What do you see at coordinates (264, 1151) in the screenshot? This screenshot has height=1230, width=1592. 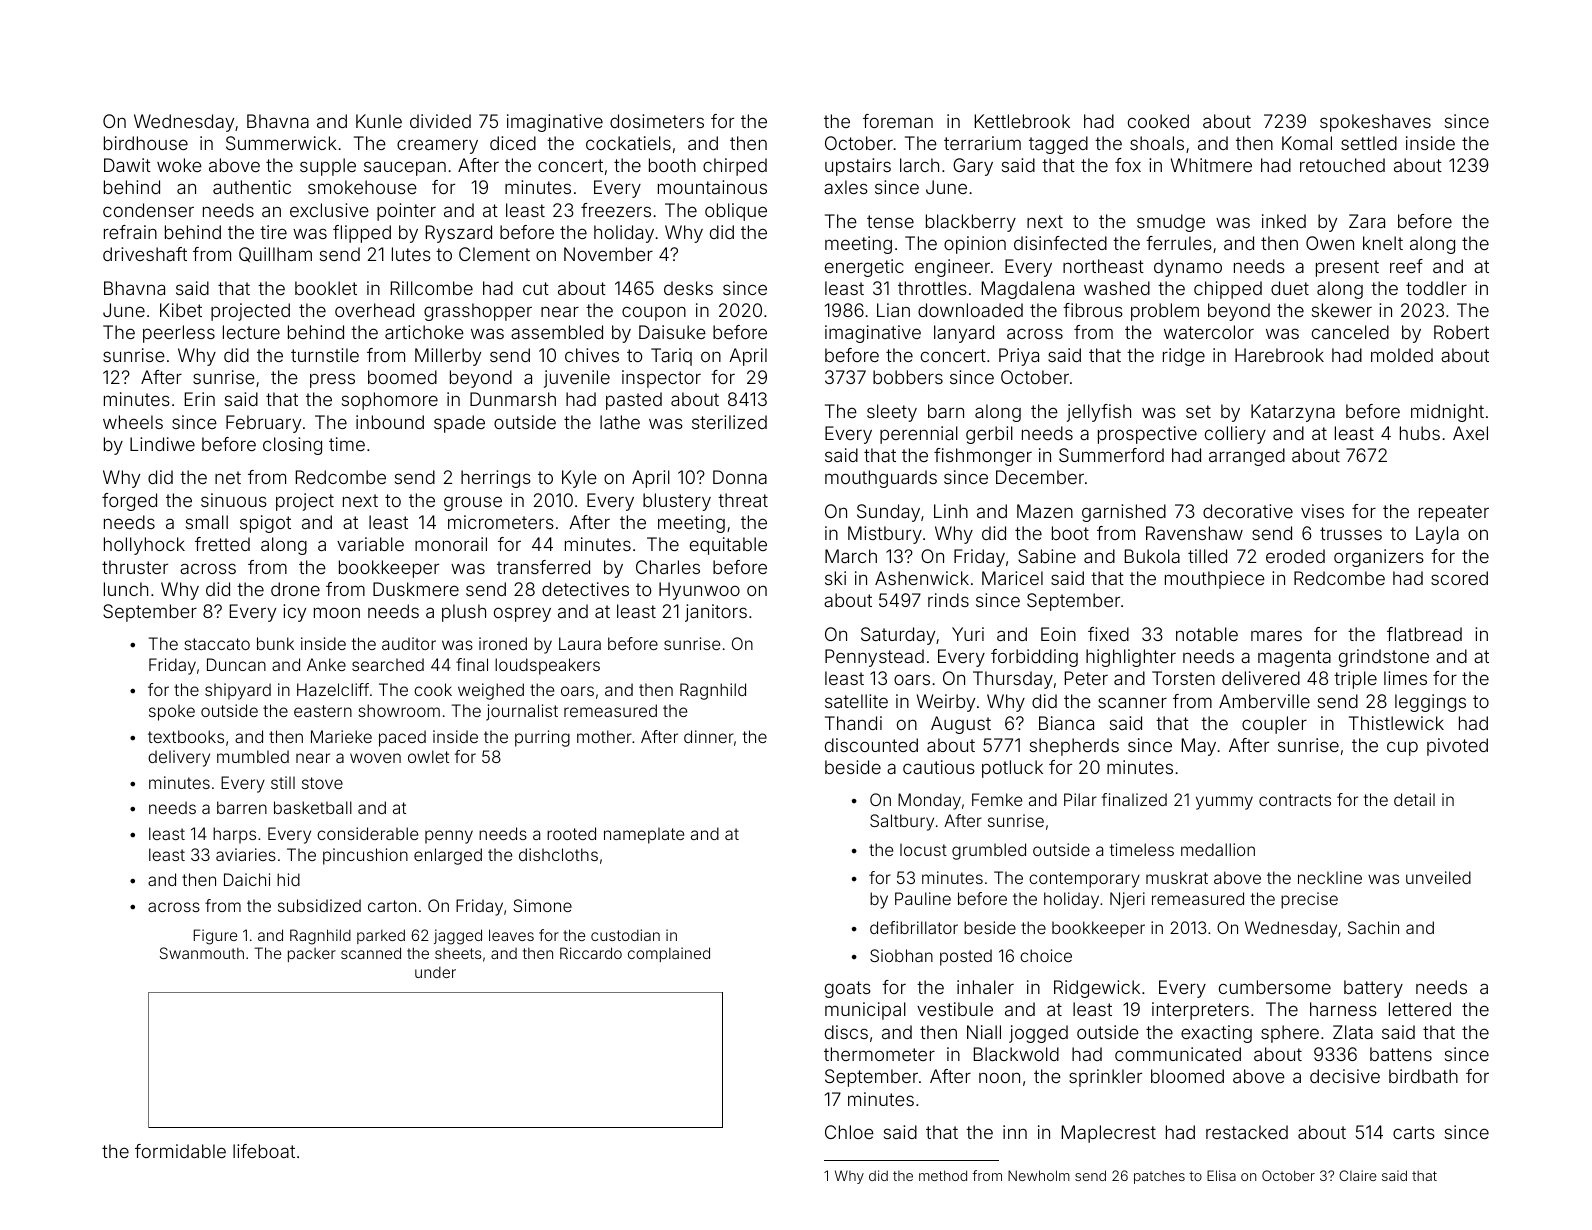 I see `lifeboat` at bounding box center [264, 1151].
